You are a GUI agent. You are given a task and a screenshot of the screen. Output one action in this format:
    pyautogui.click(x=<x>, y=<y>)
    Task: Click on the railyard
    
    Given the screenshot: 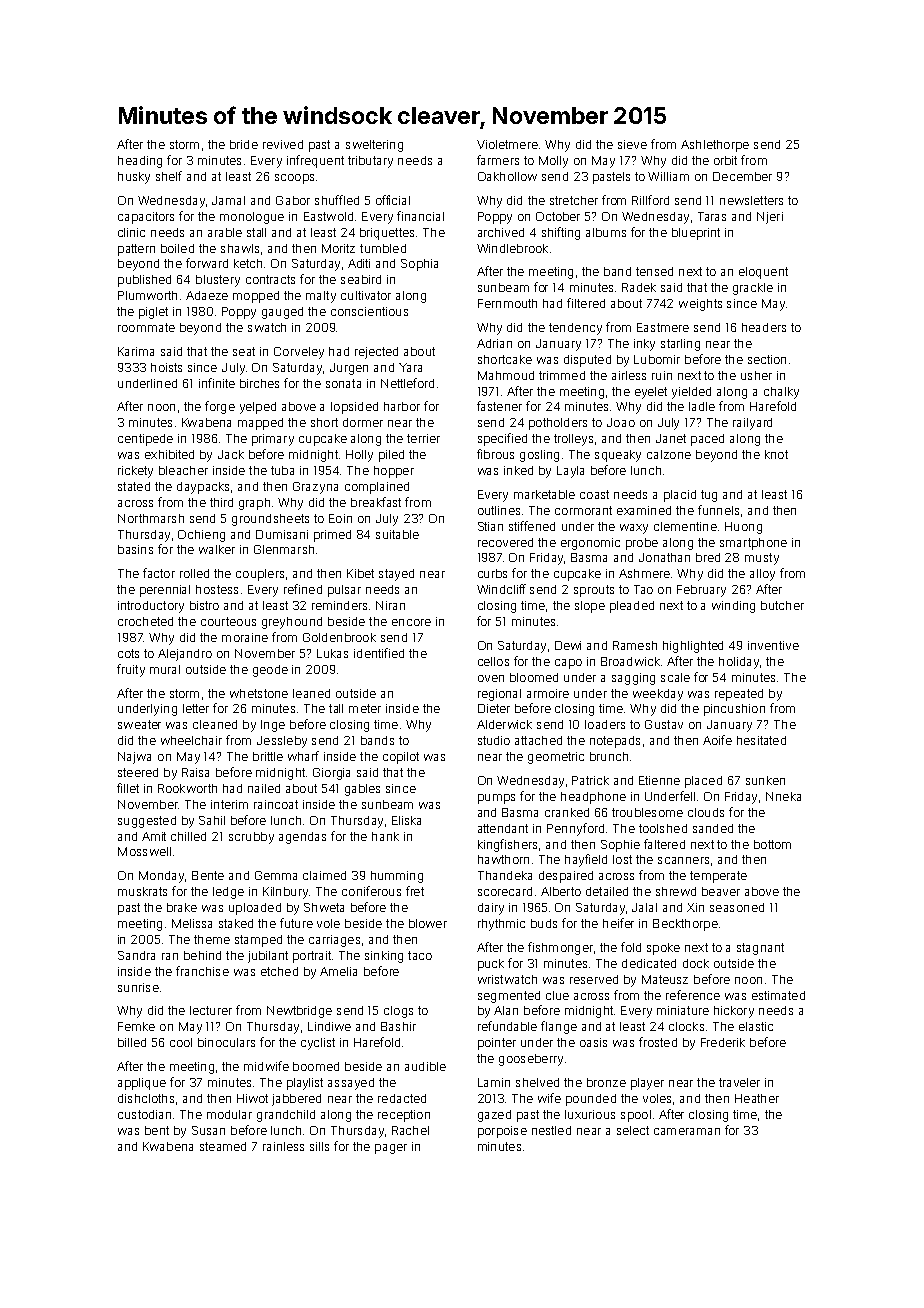 What is the action you would take?
    pyautogui.click(x=752, y=424)
